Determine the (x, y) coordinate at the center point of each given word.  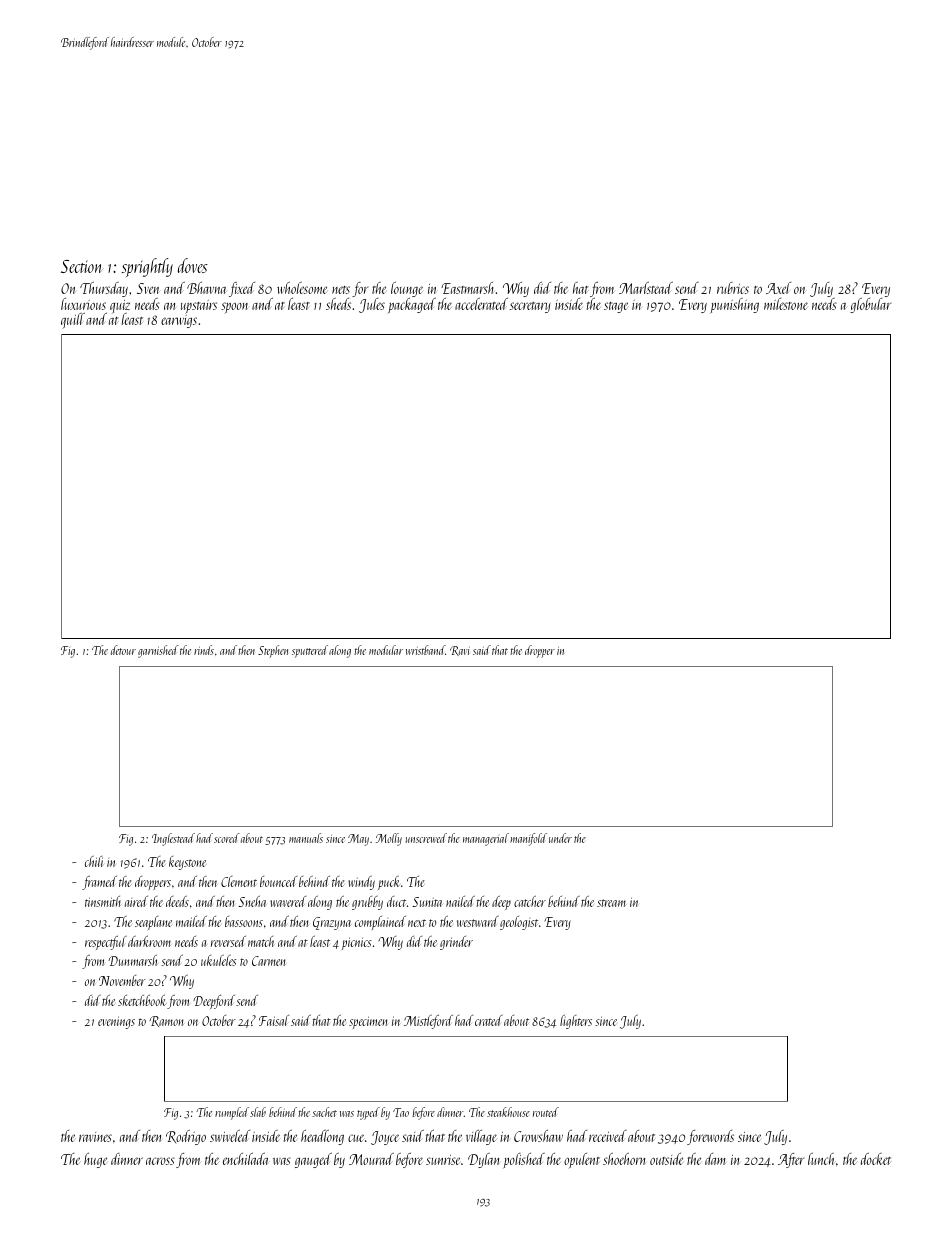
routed (546, 1112)
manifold (528, 839)
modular (386, 650)
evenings (116, 1023)
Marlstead (646, 288)
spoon (234, 307)
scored (227, 838)
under (560, 838)
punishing (735, 305)
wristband (425, 650)
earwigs (179, 321)
